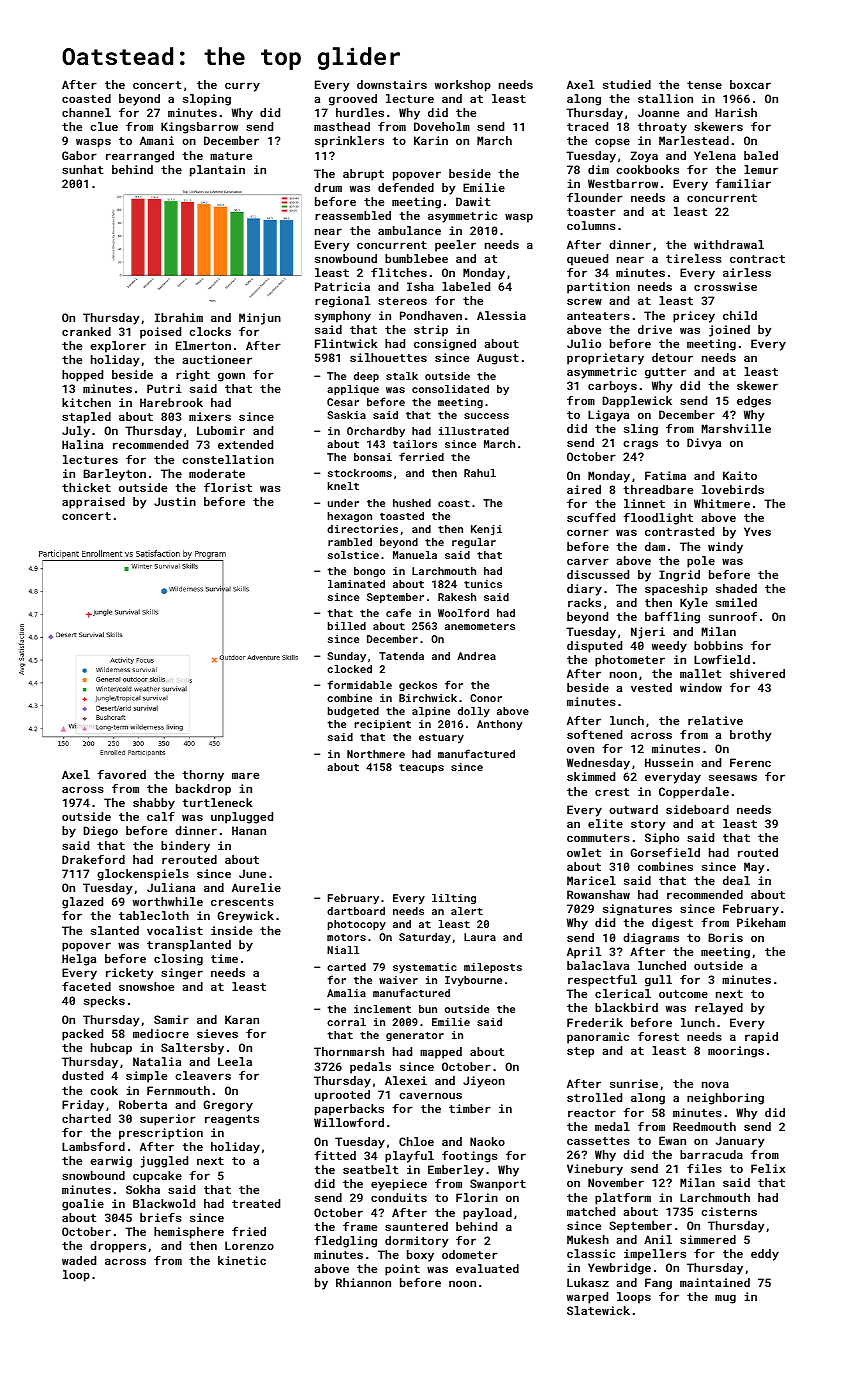  I want to click on Rhiannon, so click(363, 1282).
